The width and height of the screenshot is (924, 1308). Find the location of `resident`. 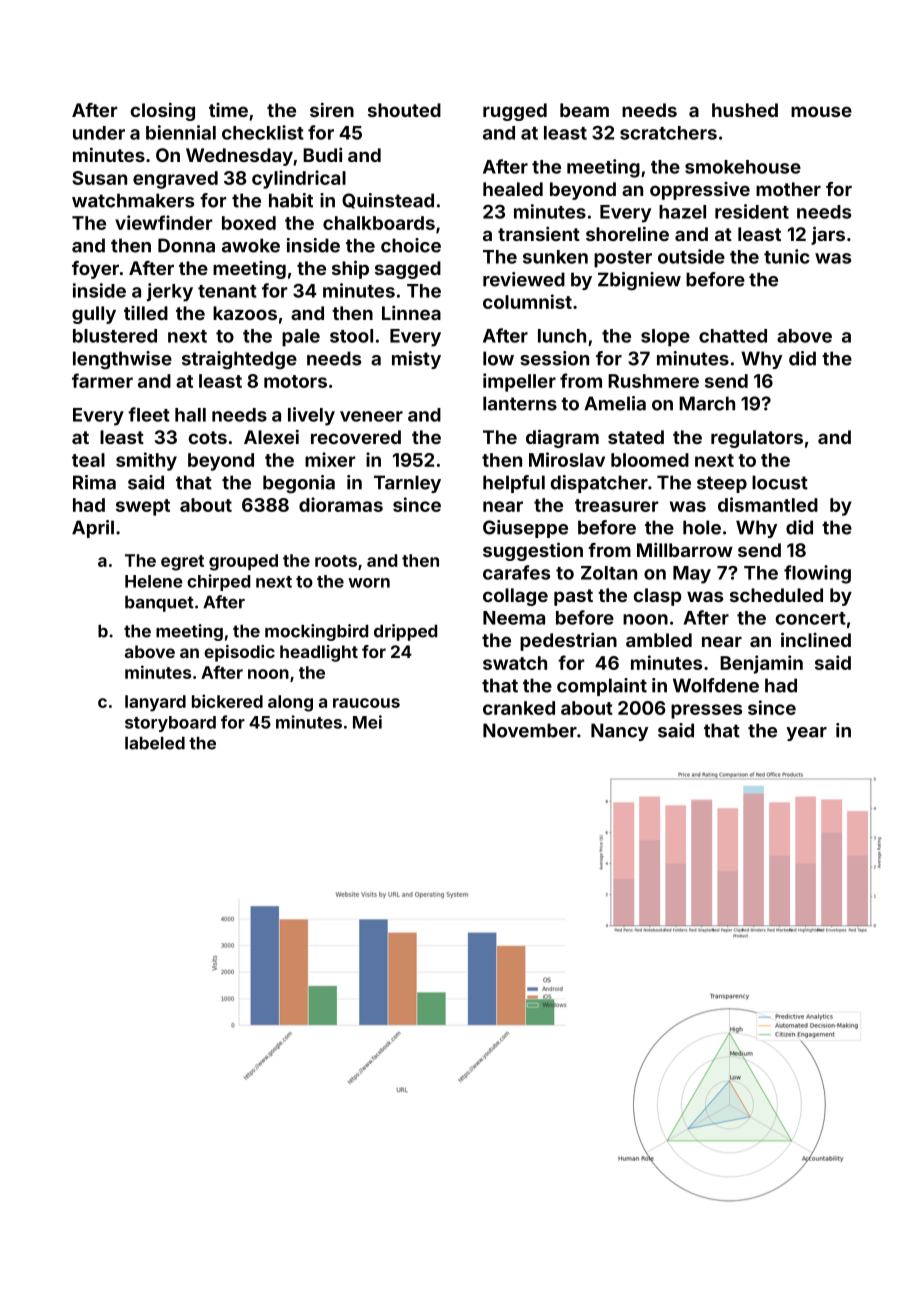

resident is located at coordinates (752, 211).
